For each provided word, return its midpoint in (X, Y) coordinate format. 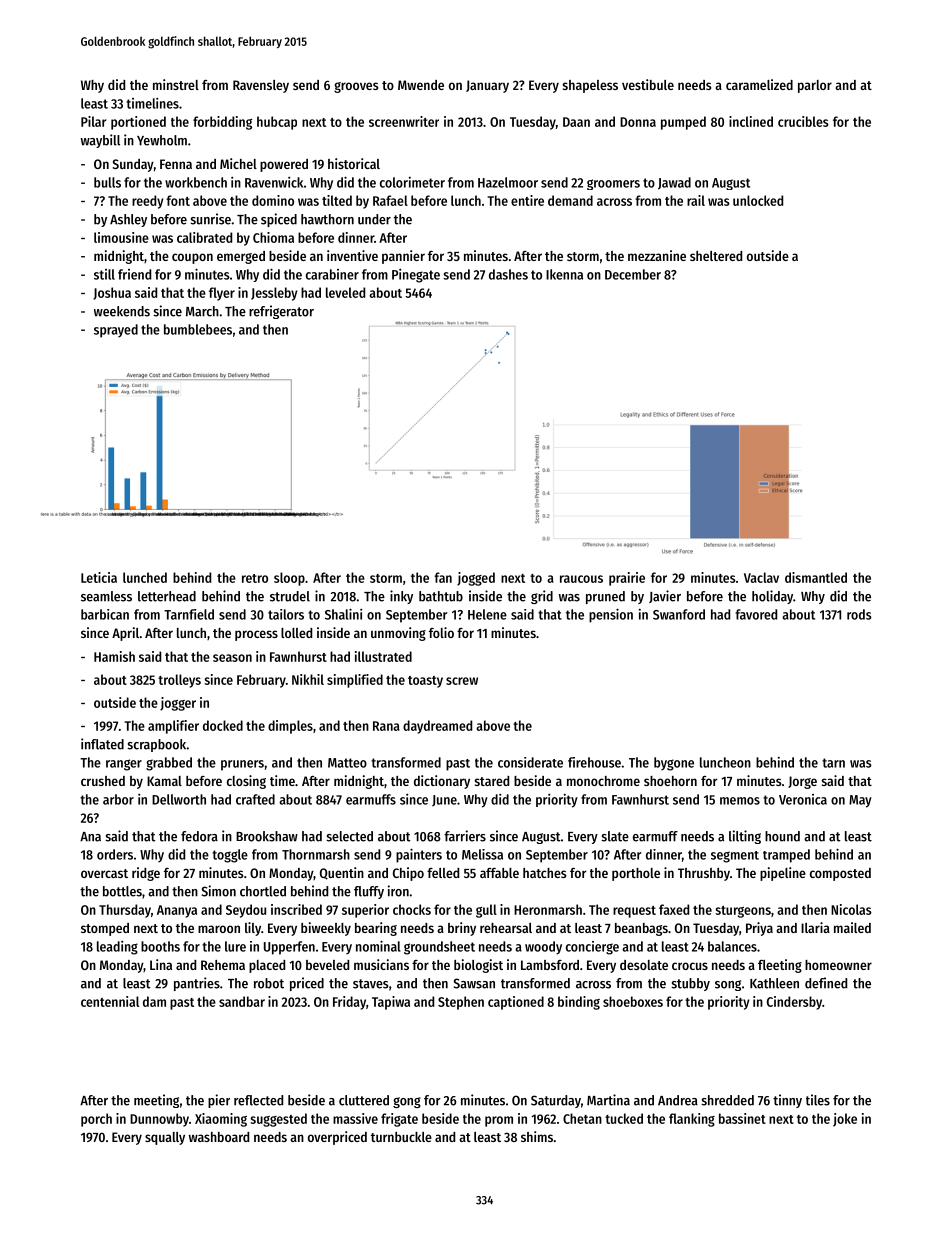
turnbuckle (401, 1137)
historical (354, 163)
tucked (624, 1118)
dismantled (816, 577)
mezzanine (657, 255)
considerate (530, 762)
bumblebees (198, 329)
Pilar (93, 121)
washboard (219, 1137)
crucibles (803, 121)
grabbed (169, 764)
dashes (508, 274)
